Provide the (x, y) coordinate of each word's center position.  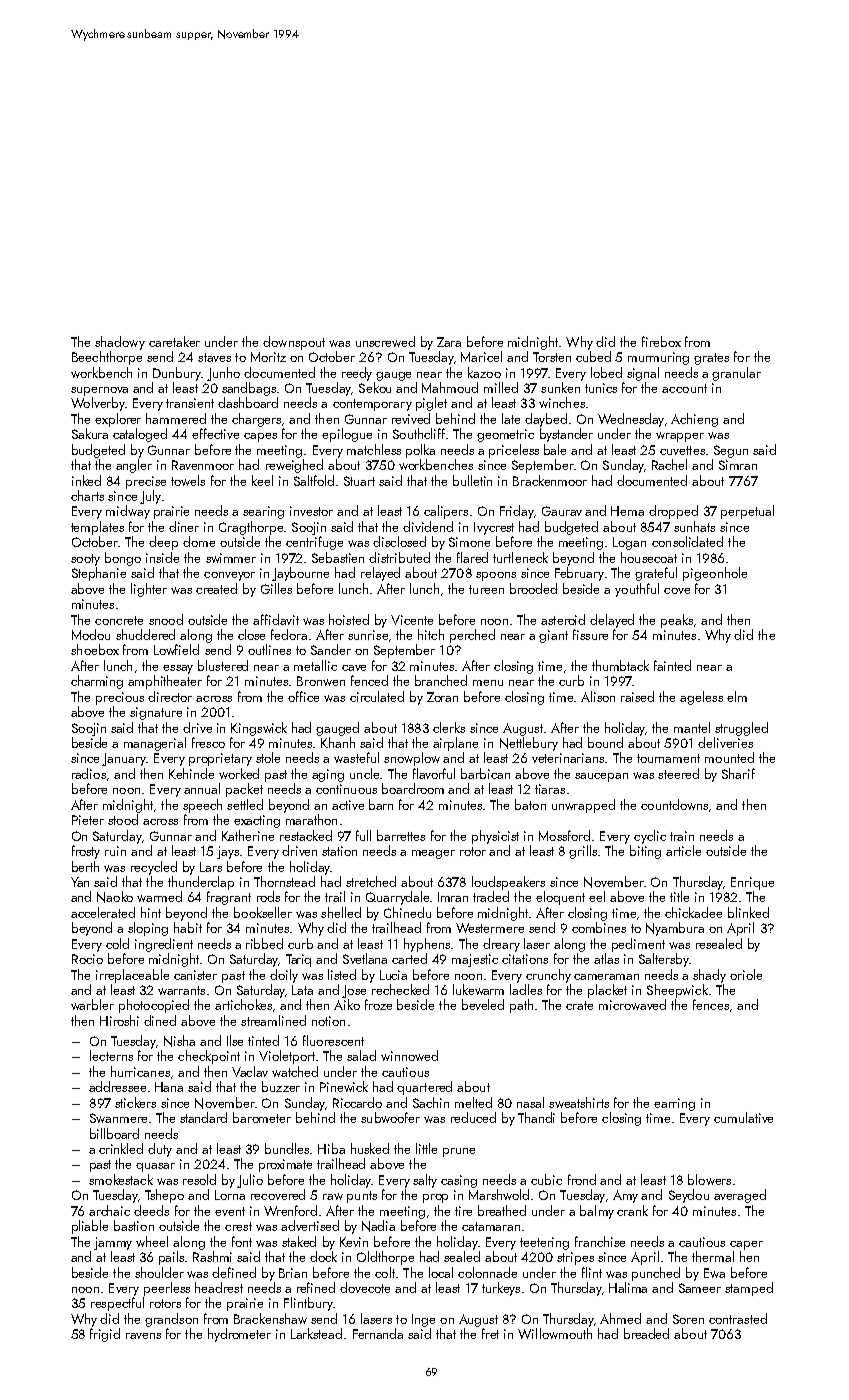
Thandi (536, 1117)
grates (711, 359)
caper (746, 1245)
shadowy (120, 343)
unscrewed (385, 341)
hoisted (349, 619)
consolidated (687, 541)
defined (234, 1272)
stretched (371, 881)
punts (362, 1197)
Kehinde (191, 773)
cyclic (650, 837)
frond (582, 1179)
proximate (285, 1165)
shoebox (95, 649)
